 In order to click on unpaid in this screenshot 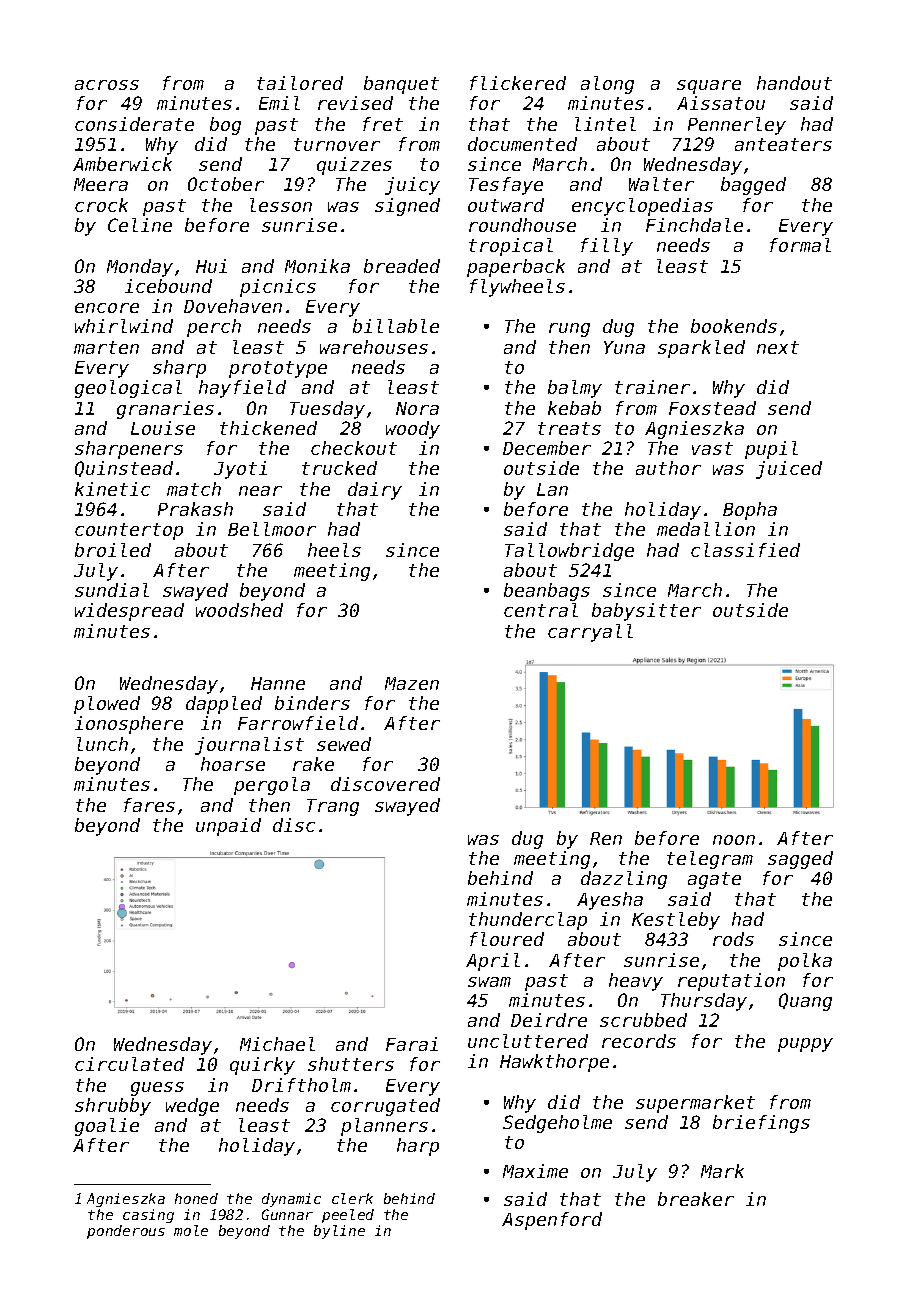, I will do `click(228, 827)`.
